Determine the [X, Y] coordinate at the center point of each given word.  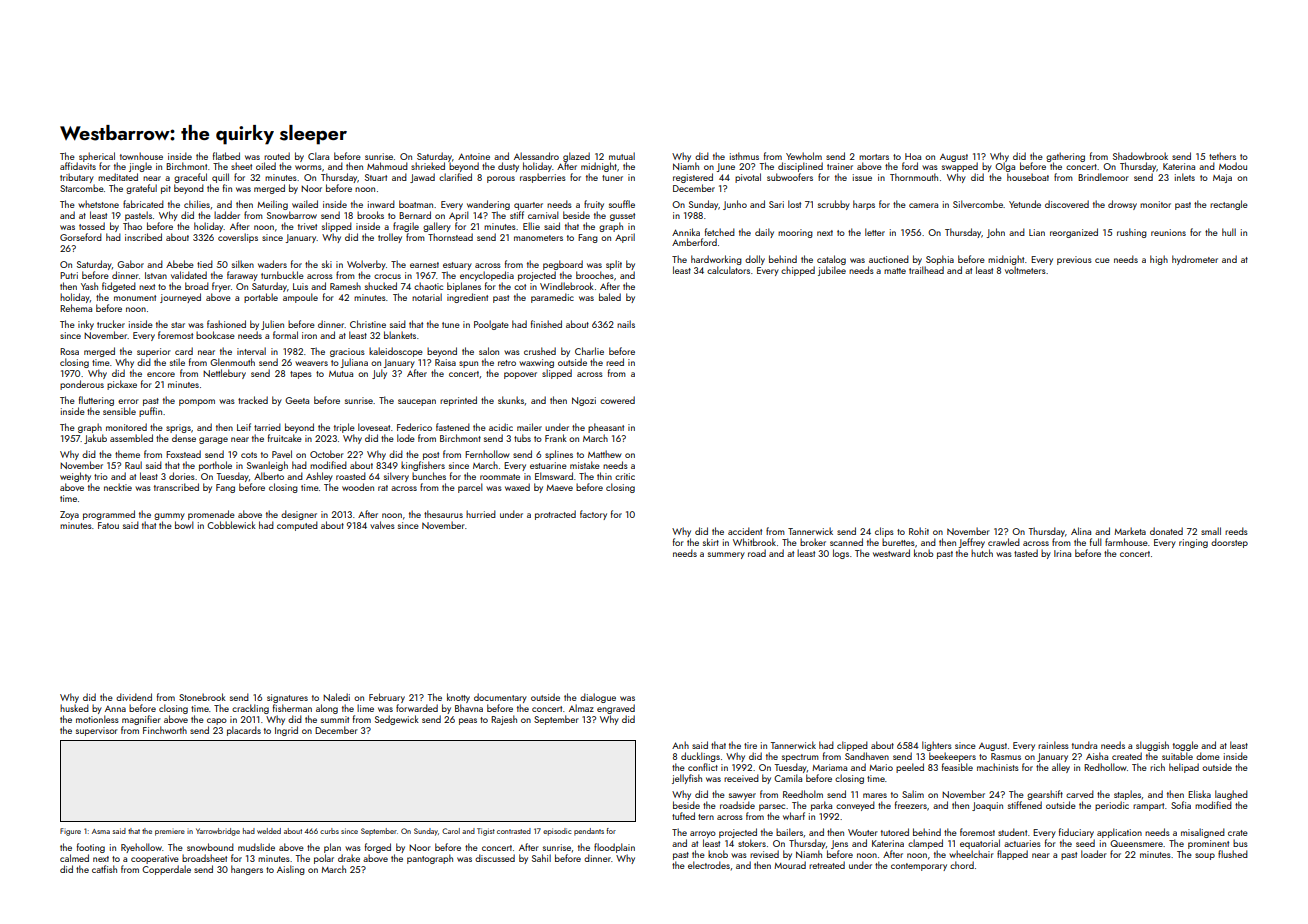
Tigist [486, 832]
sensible [119, 411]
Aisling [291, 870]
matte [895, 271]
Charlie [589, 351]
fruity [594, 205]
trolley [390, 238]
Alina [1081, 531]
